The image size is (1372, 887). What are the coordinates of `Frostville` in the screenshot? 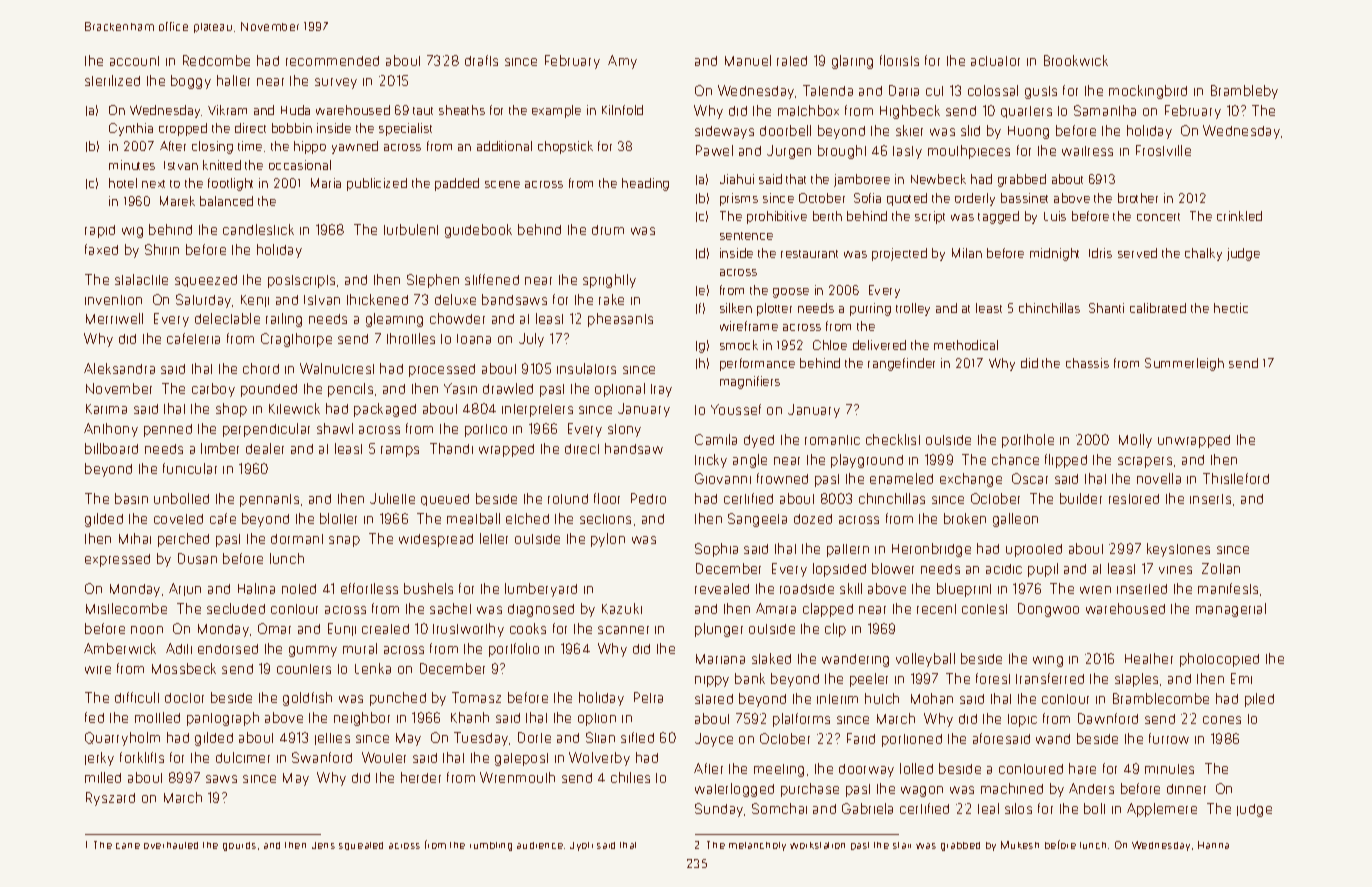 It's located at (1163, 150).
